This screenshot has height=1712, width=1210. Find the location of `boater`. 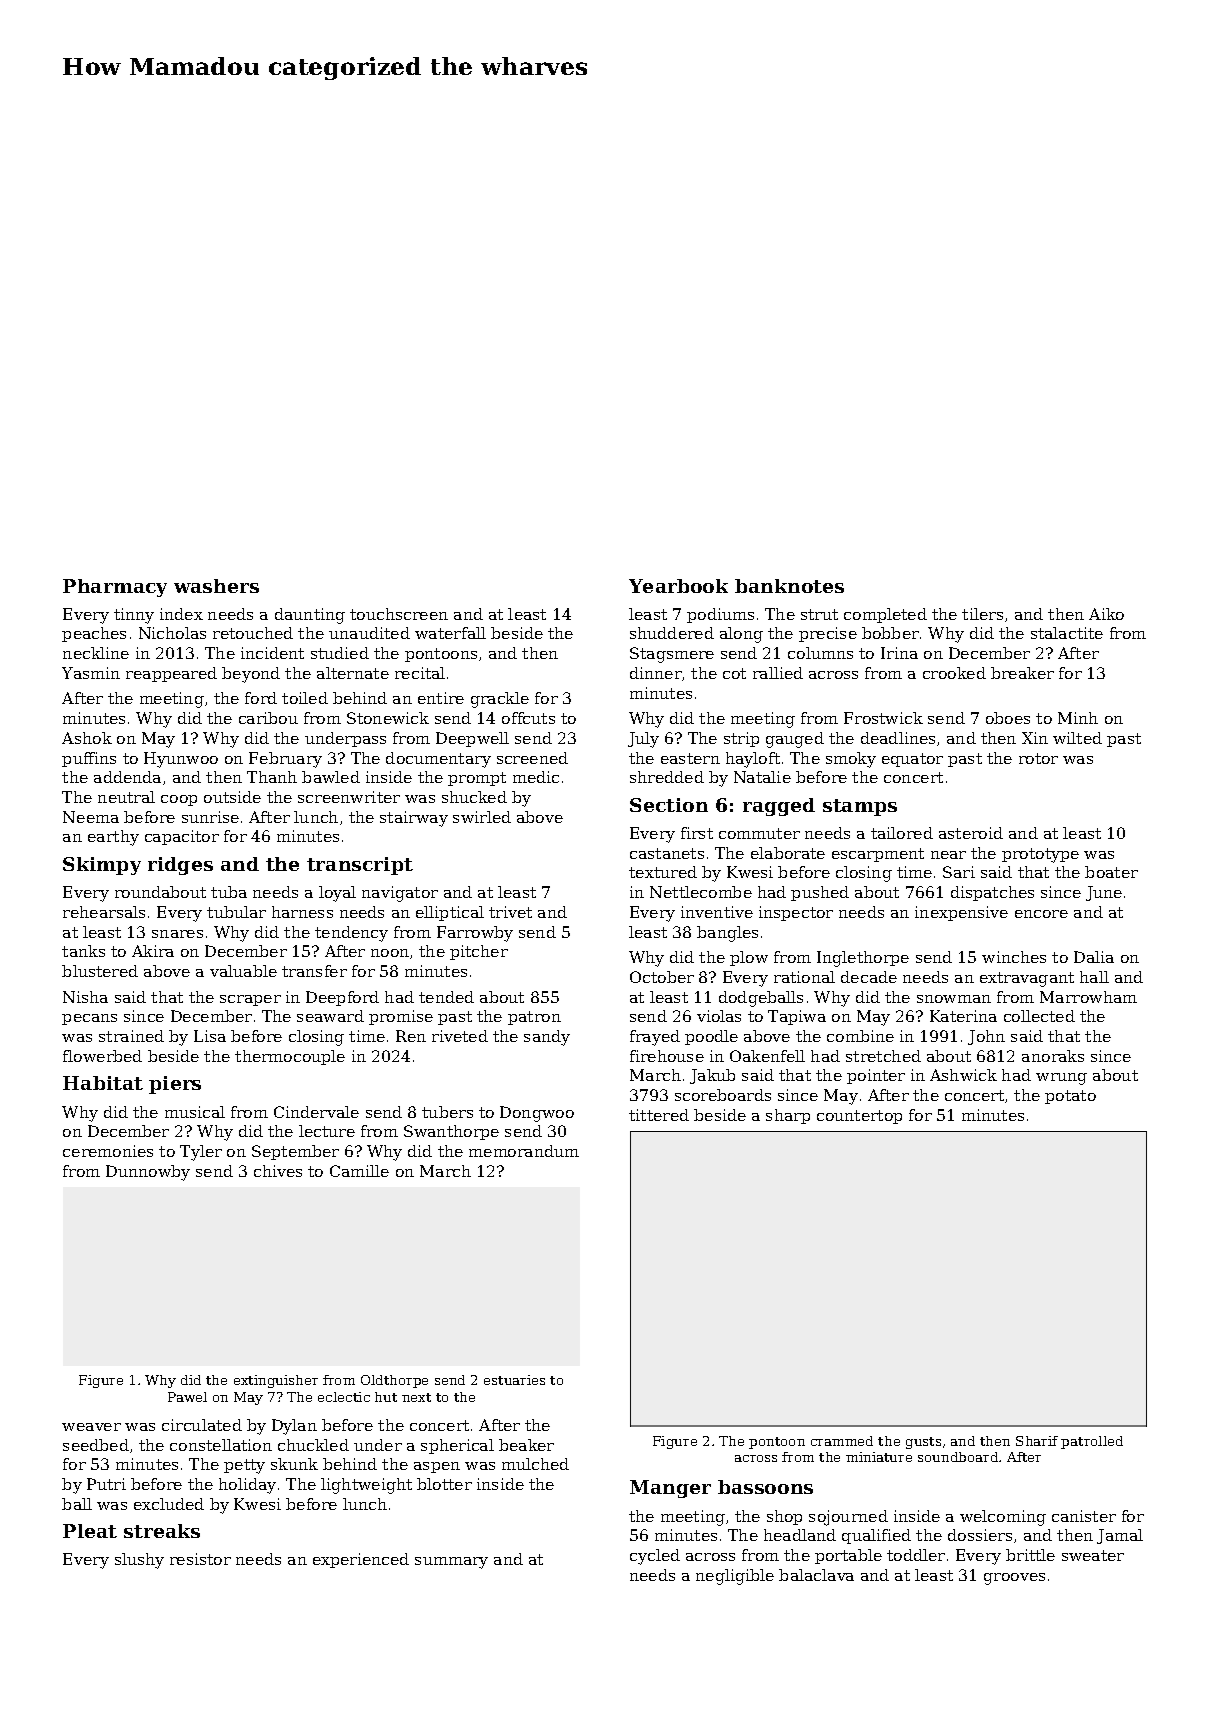

boater is located at coordinates (1111, 872).
